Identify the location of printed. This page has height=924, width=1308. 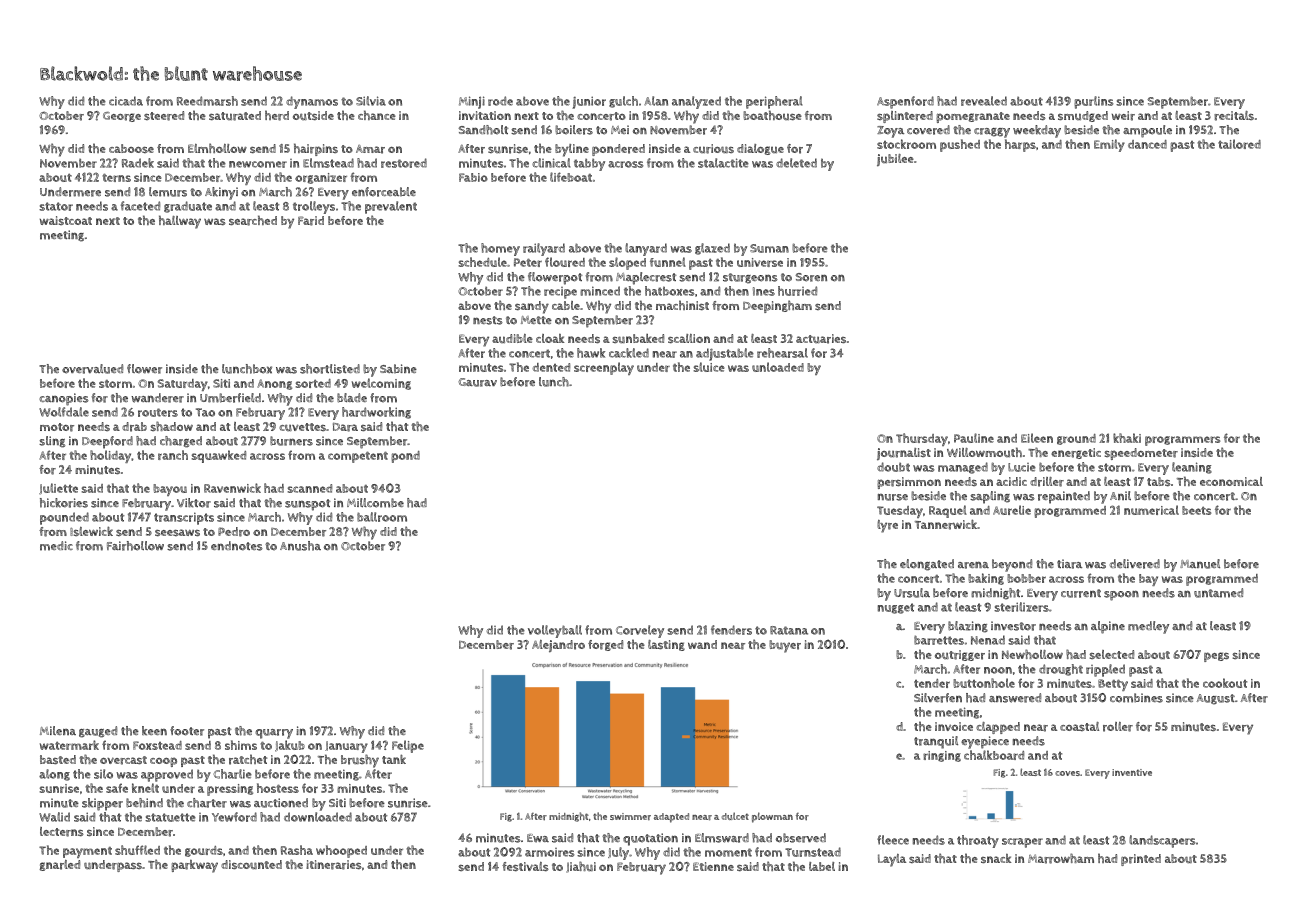
(1141, 860).
